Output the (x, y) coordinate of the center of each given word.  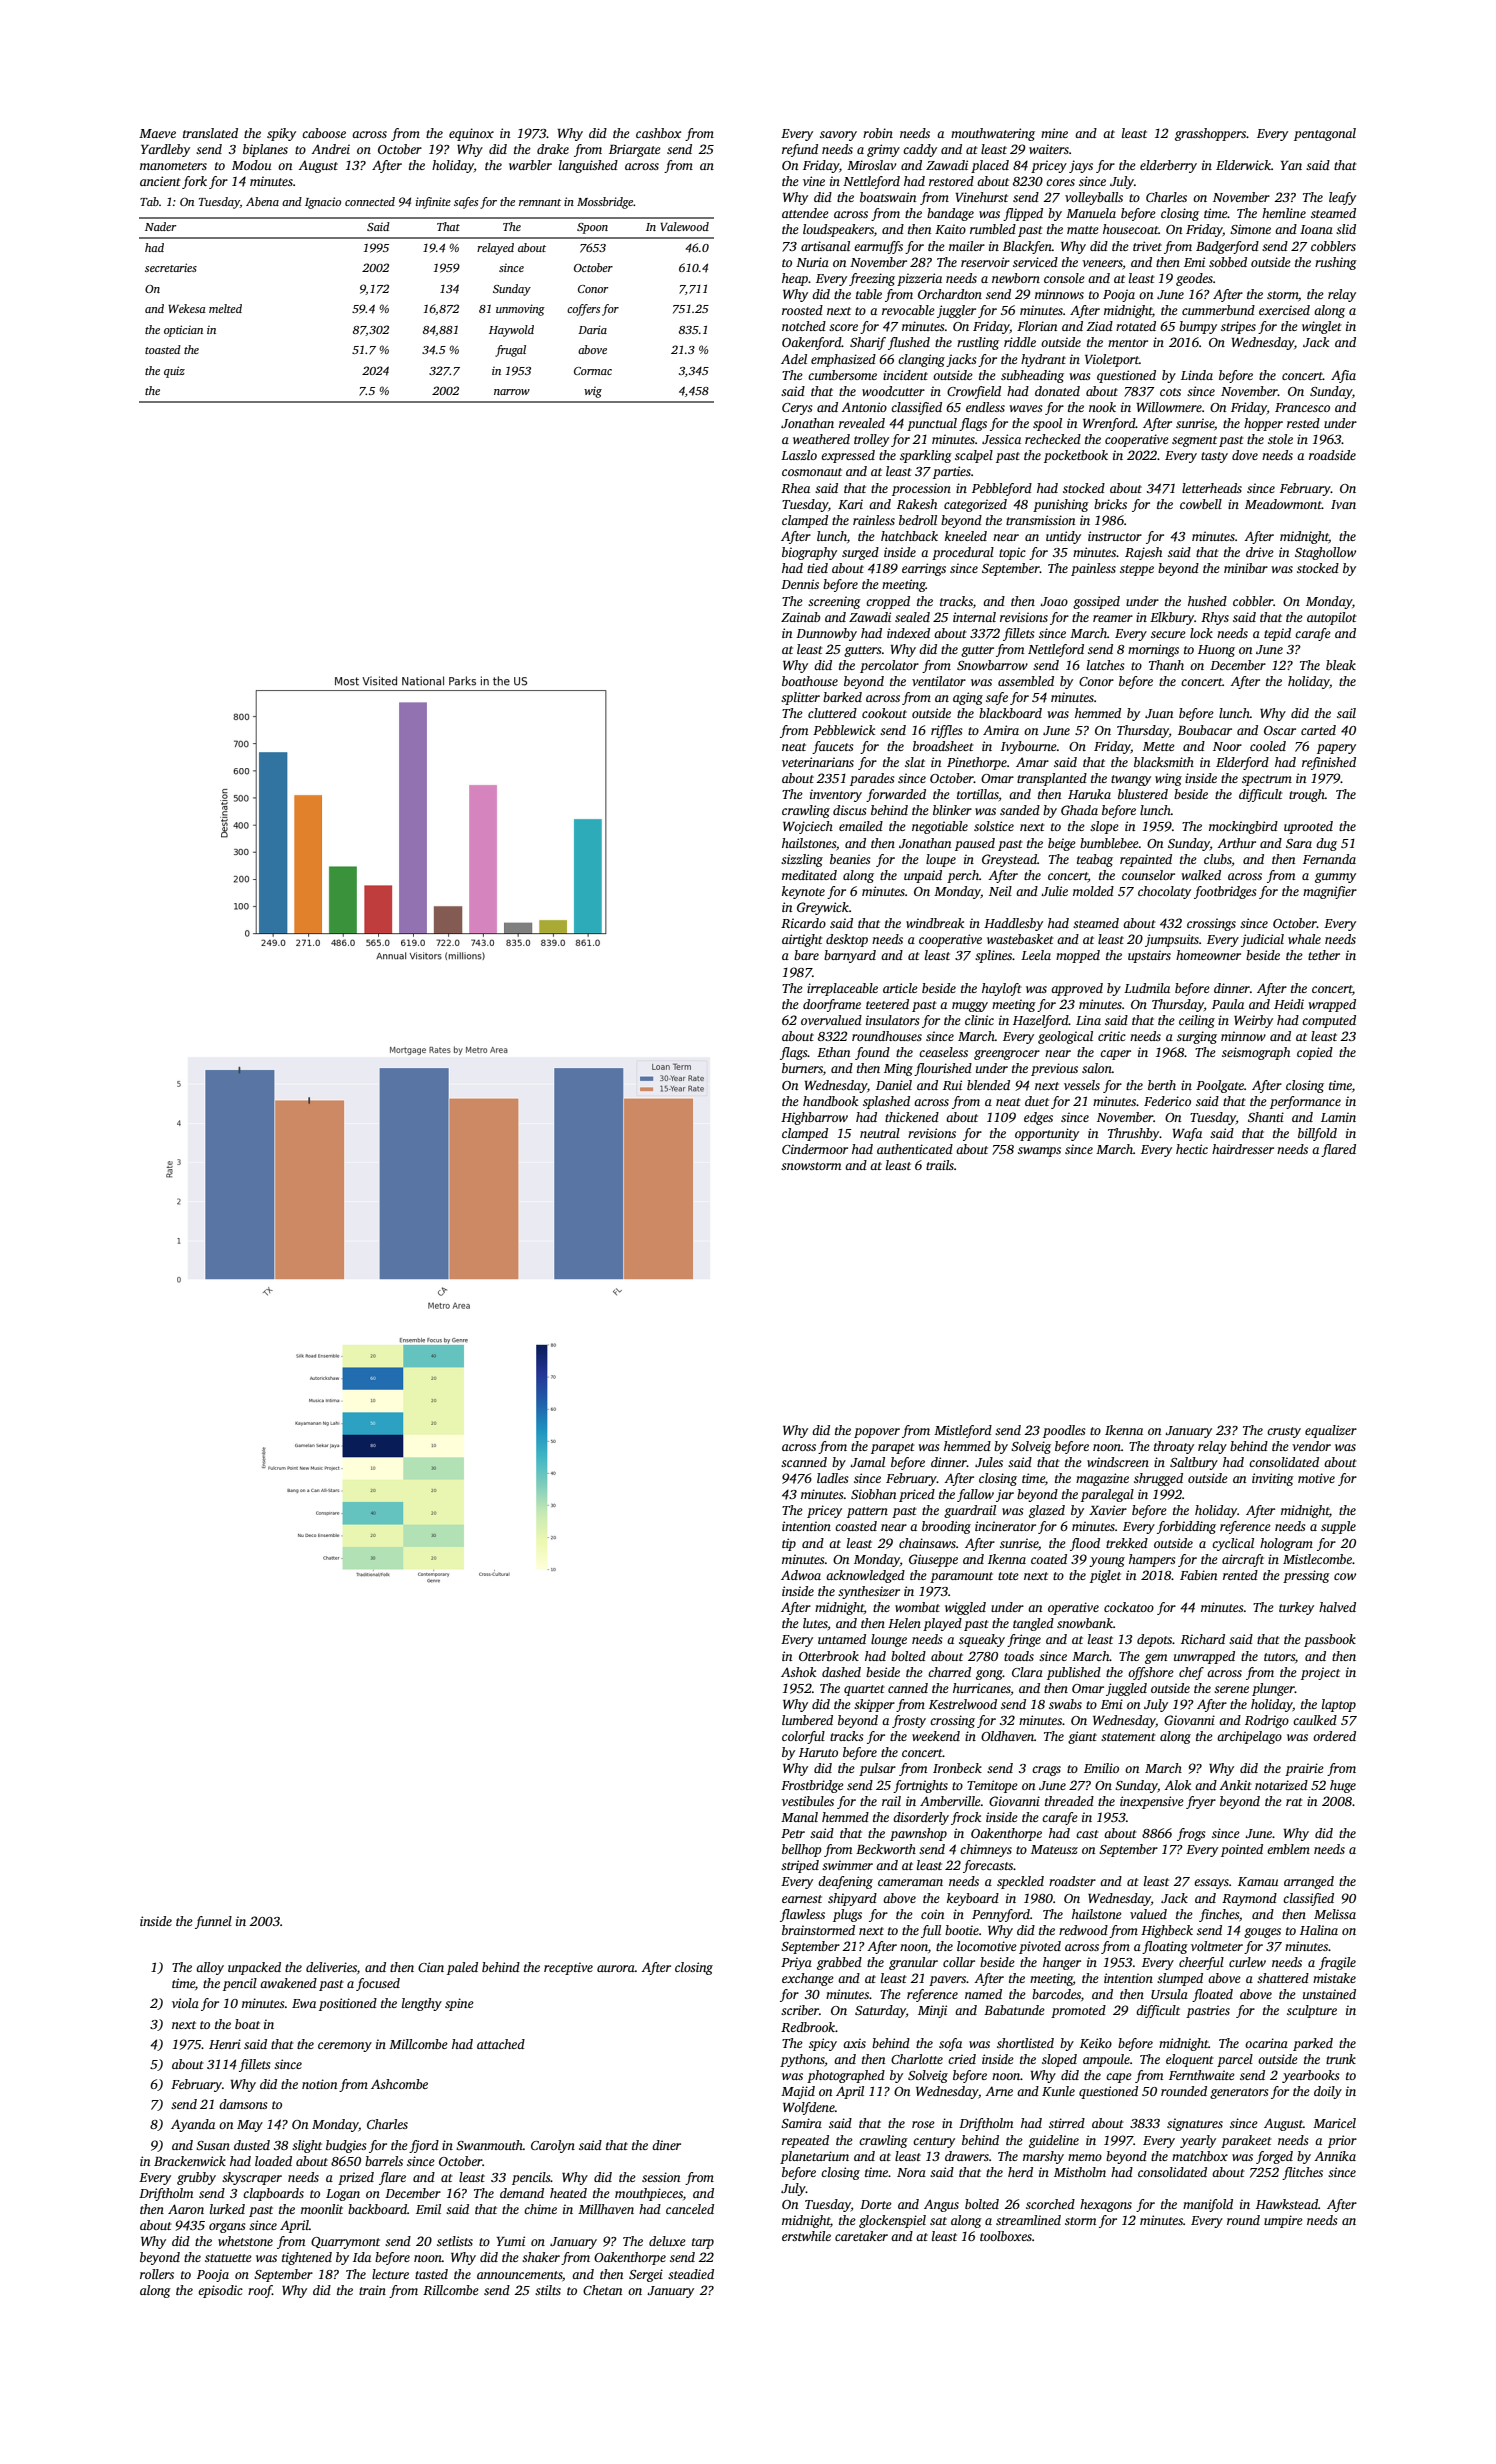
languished (588, 166)
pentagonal (1325, 134)
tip (789, 1544)
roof (260, 2291)
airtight (802, 940)
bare (806, 955)
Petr (793, 1833)
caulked (1315, 1720)
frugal (510, 351)
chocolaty (1164, 892)
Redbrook (808, 2027)
